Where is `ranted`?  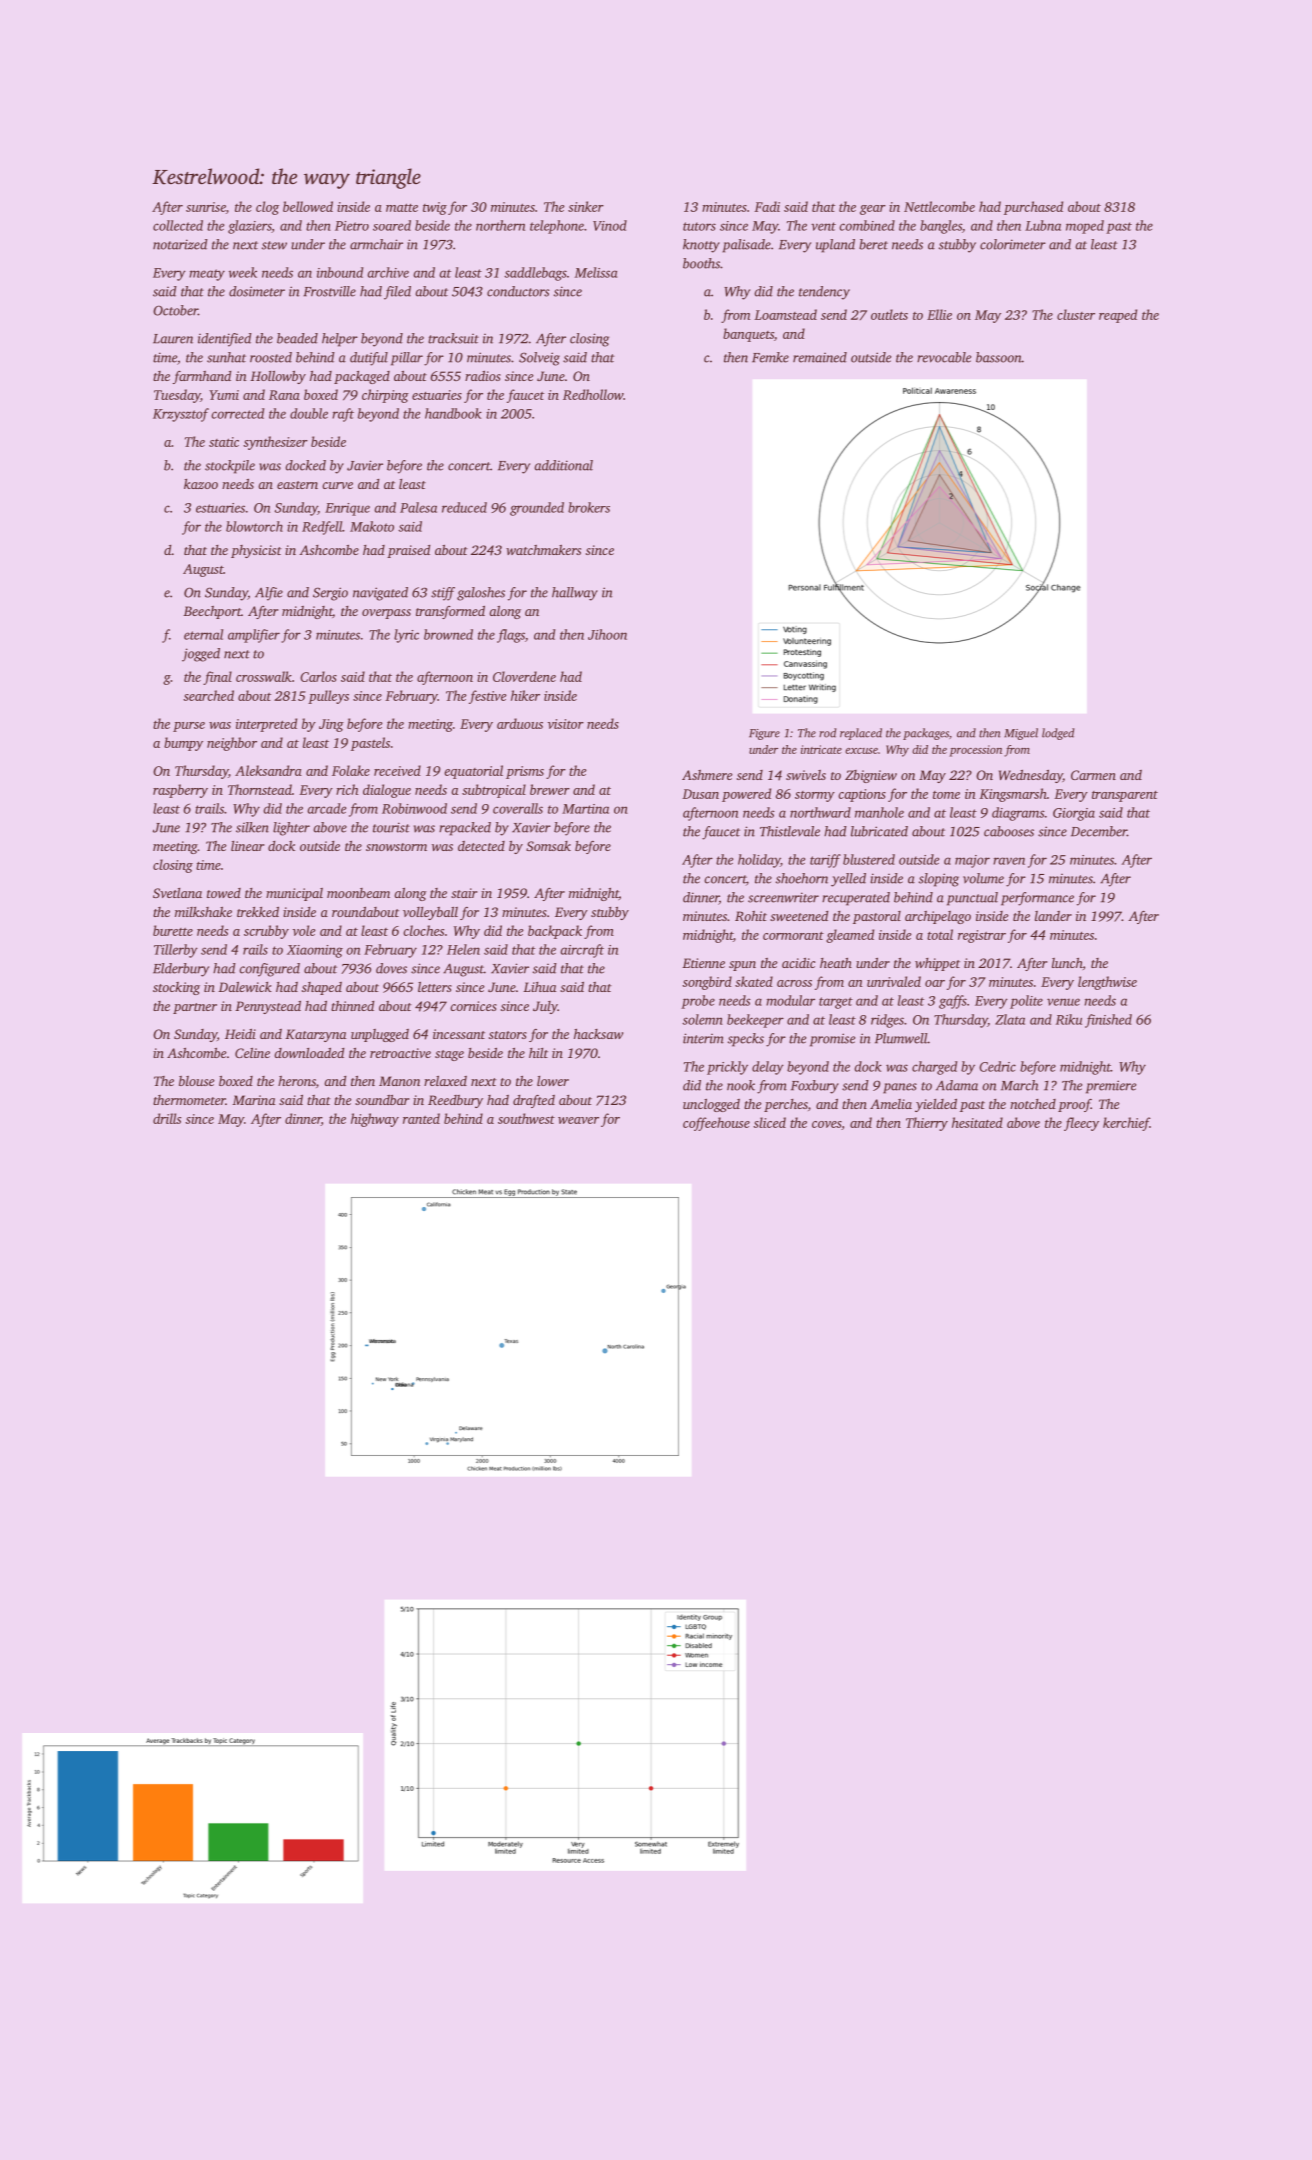
ranted is located at coordinates (421, 1118).
